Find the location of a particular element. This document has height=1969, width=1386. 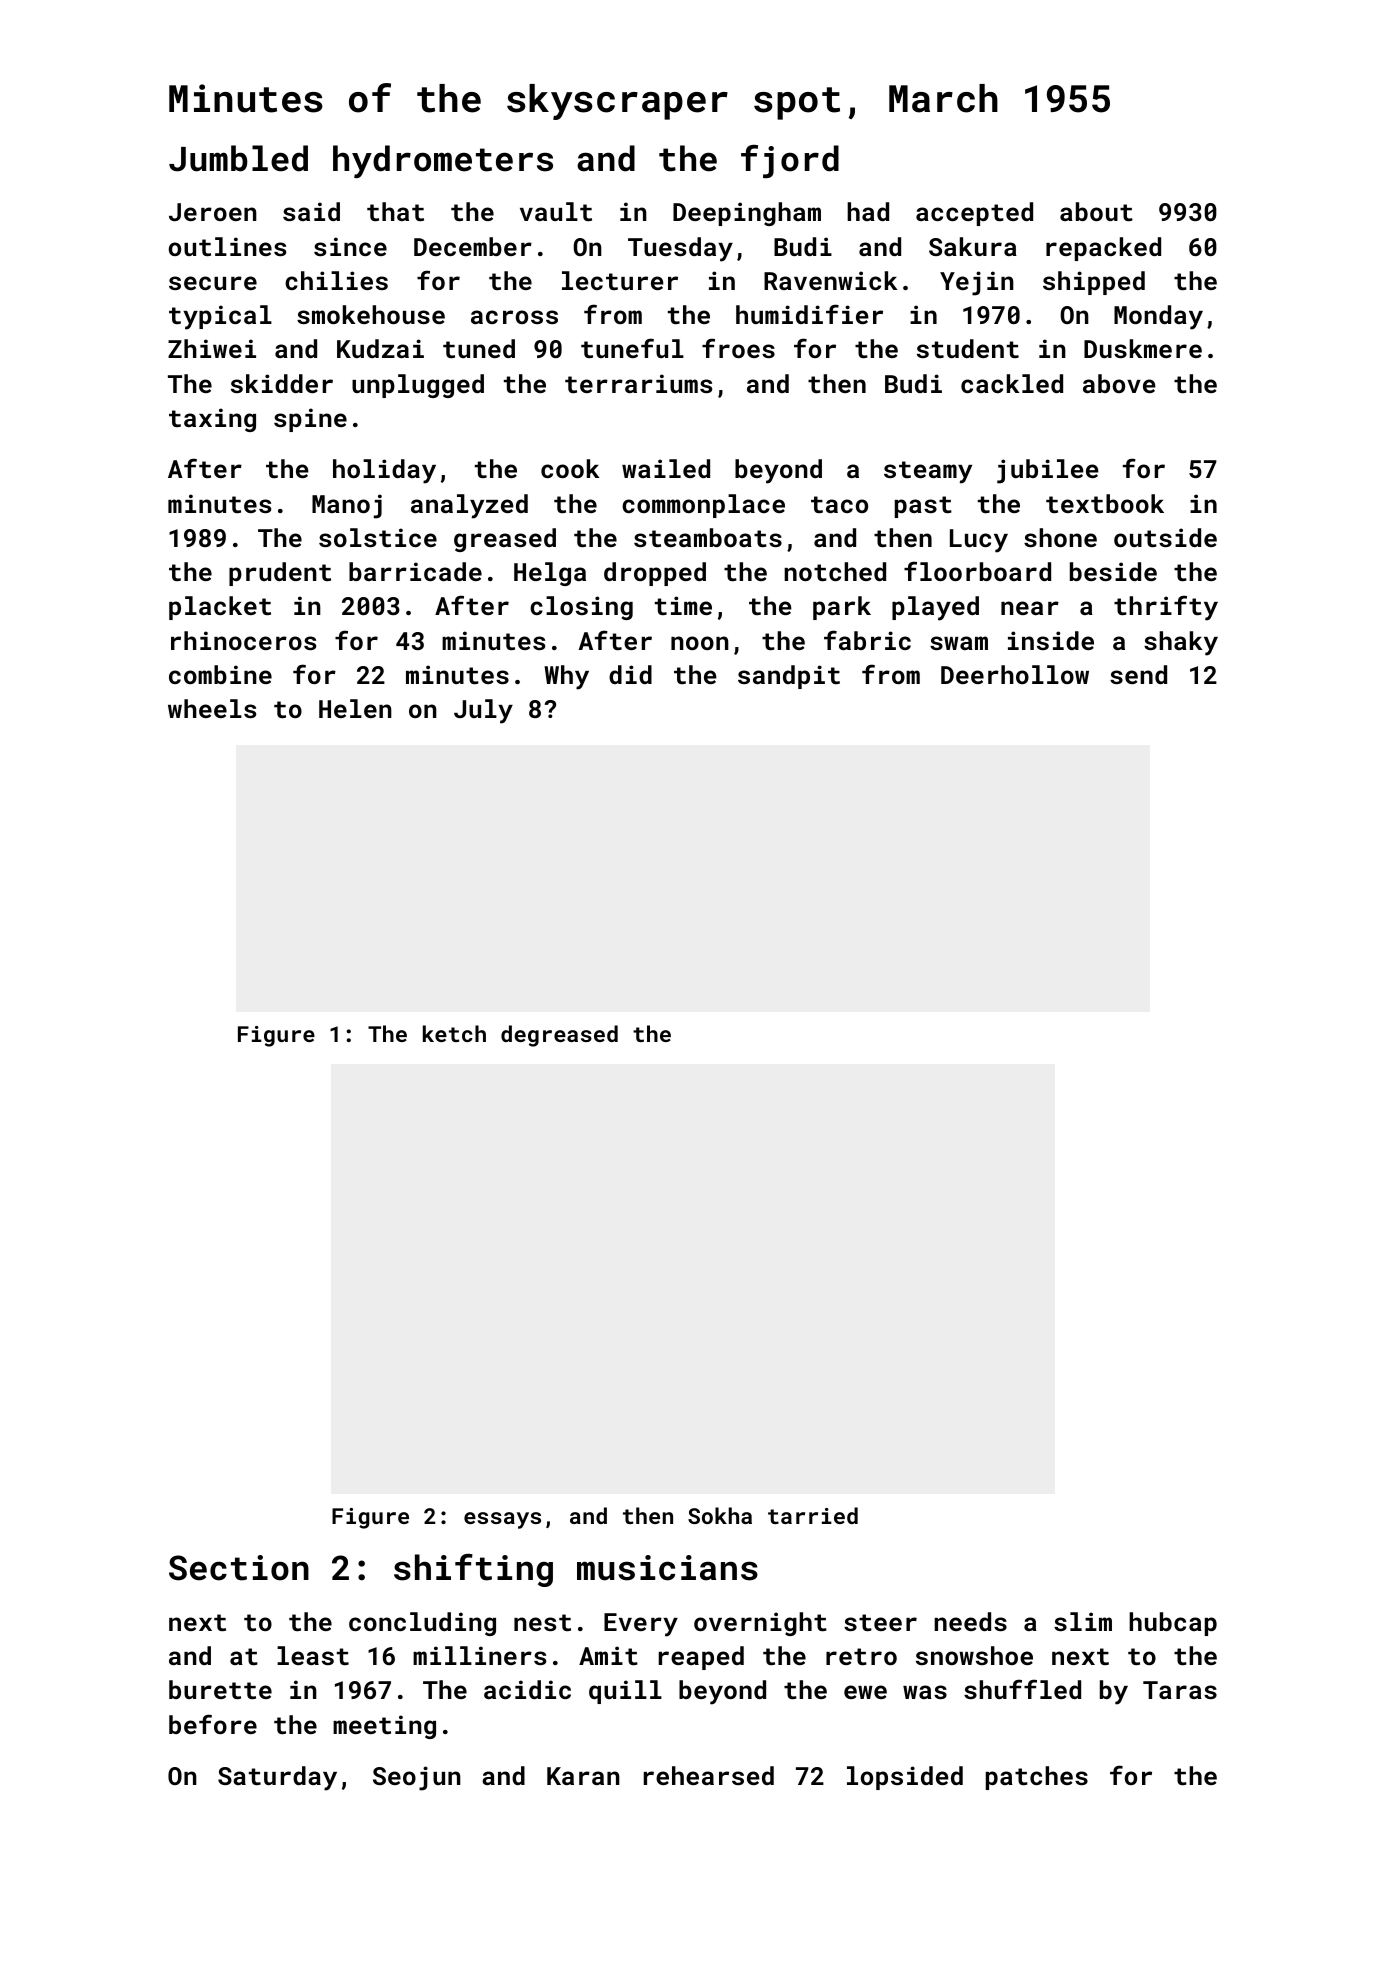

shone is located at coordinates (1060, 537).
